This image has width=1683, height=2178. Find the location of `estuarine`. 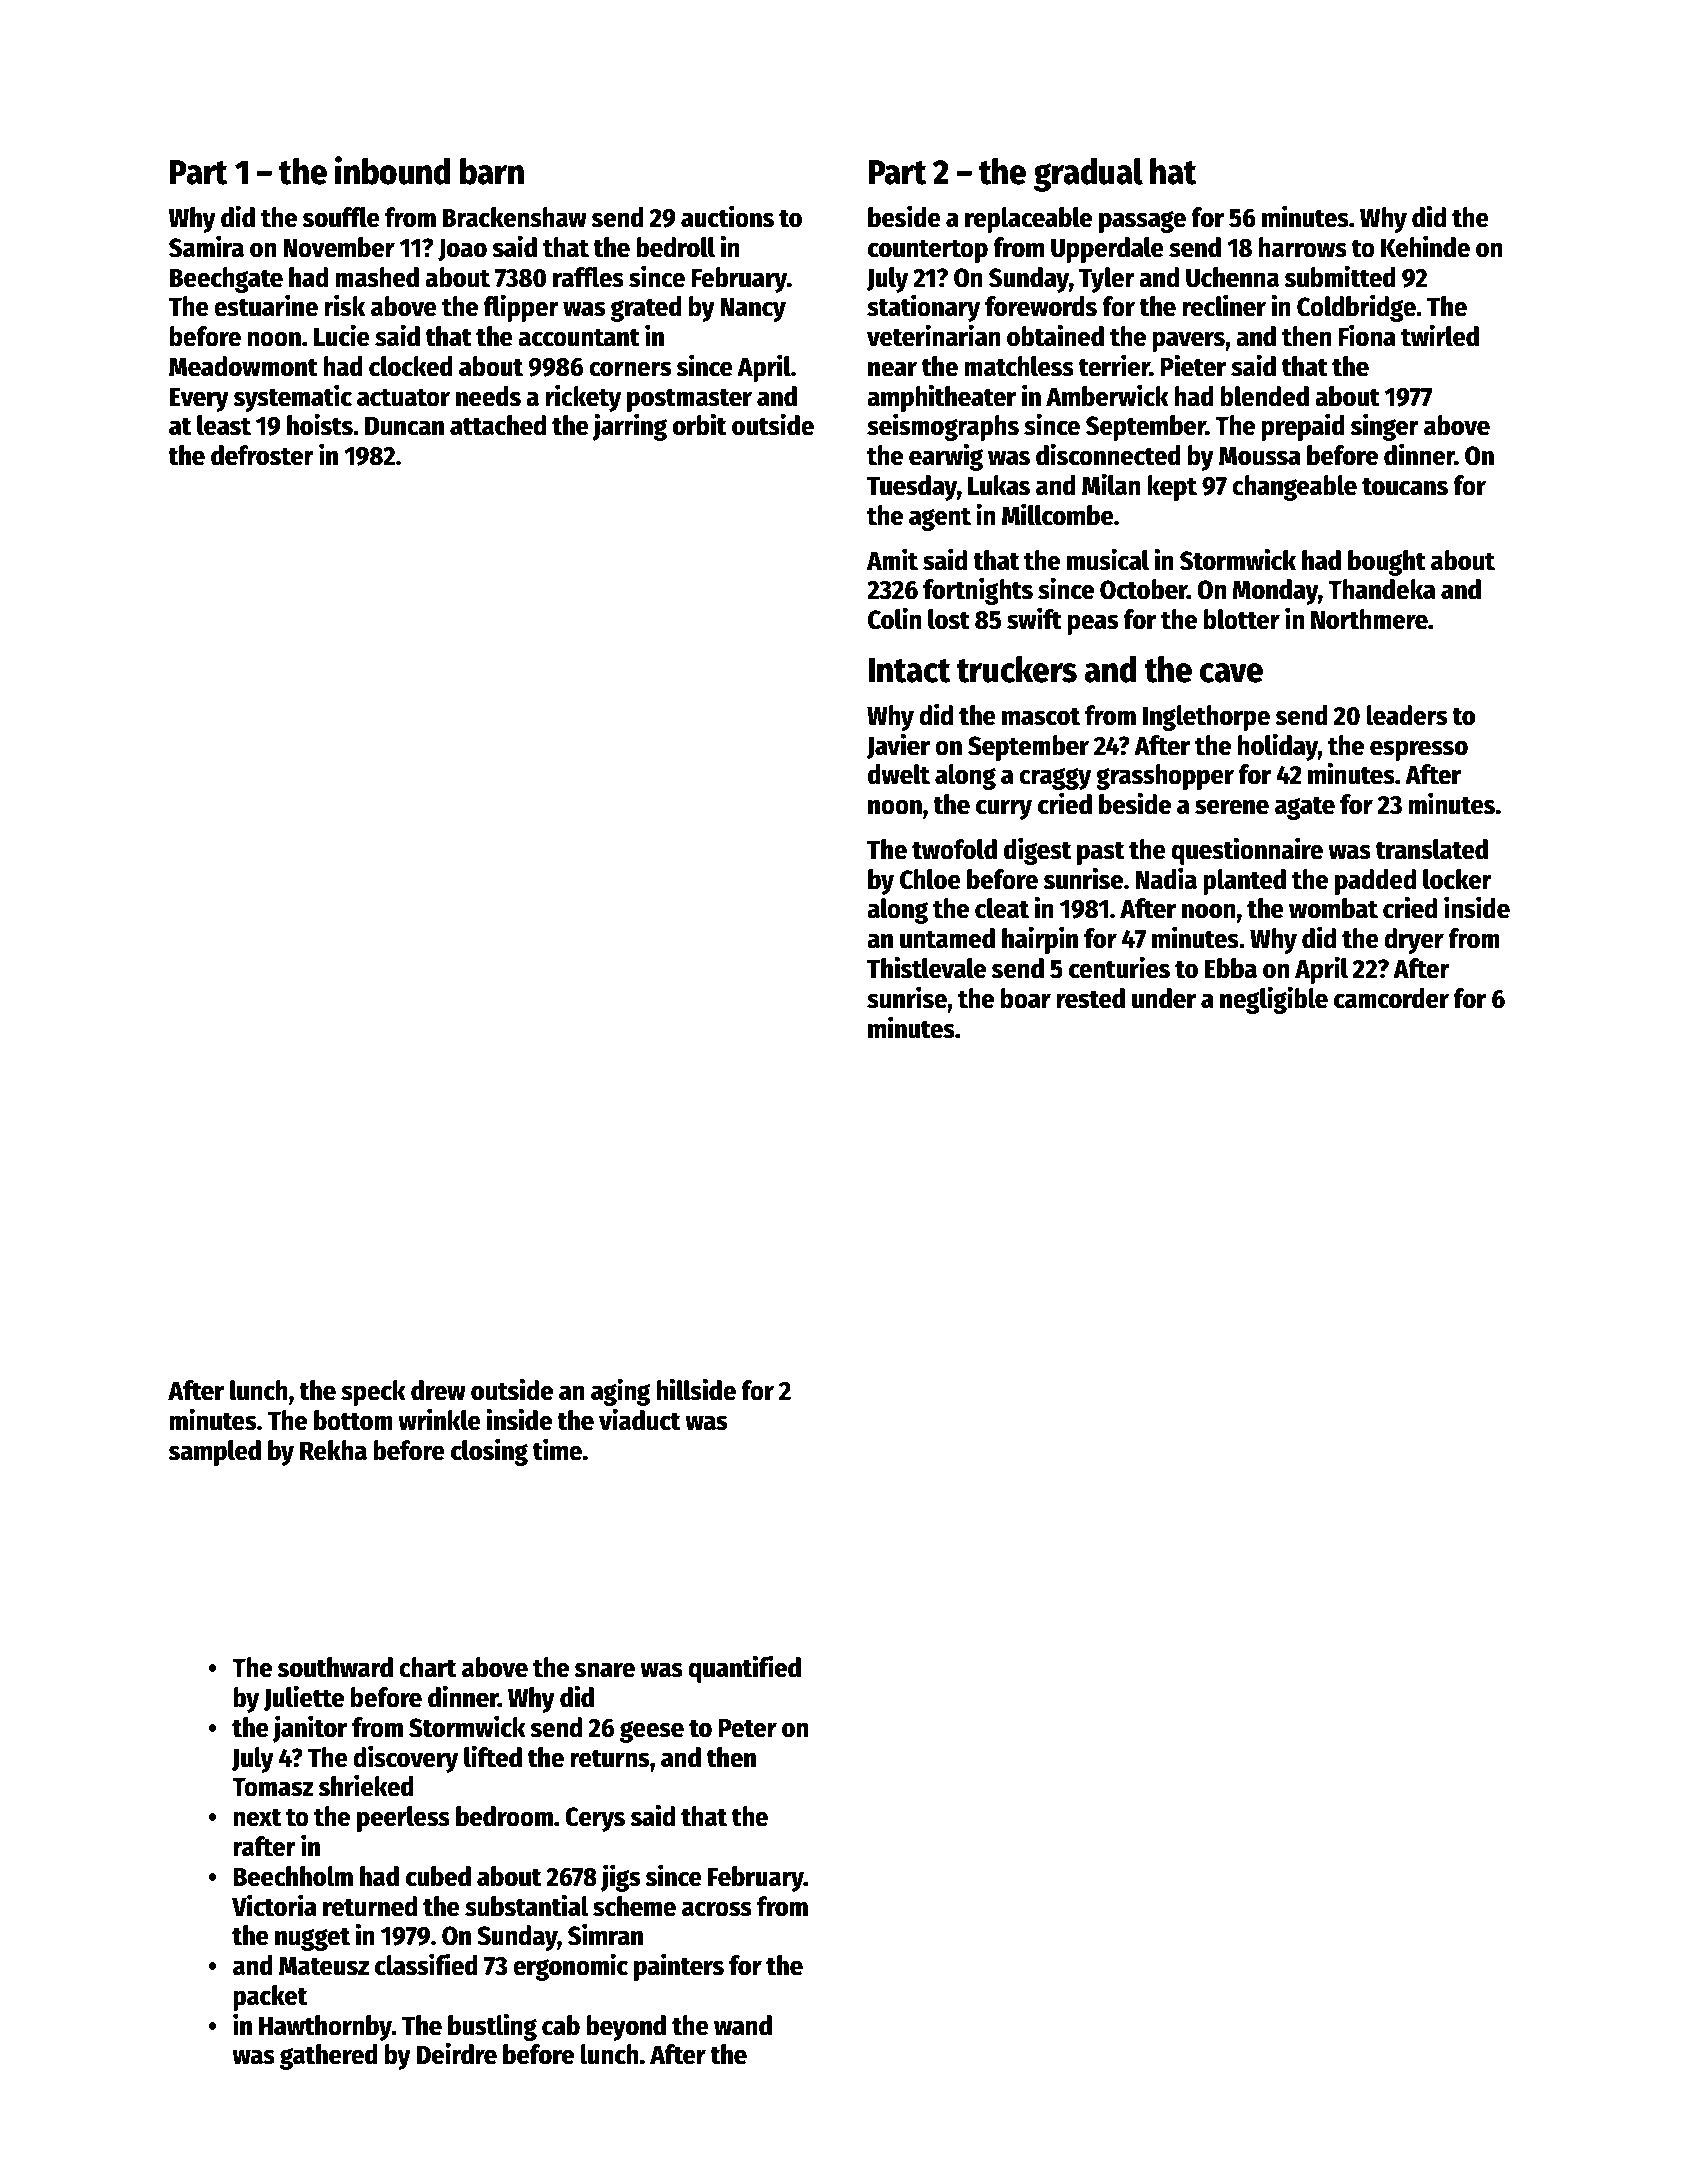

estuarine is located at coordinates (266, 305).
